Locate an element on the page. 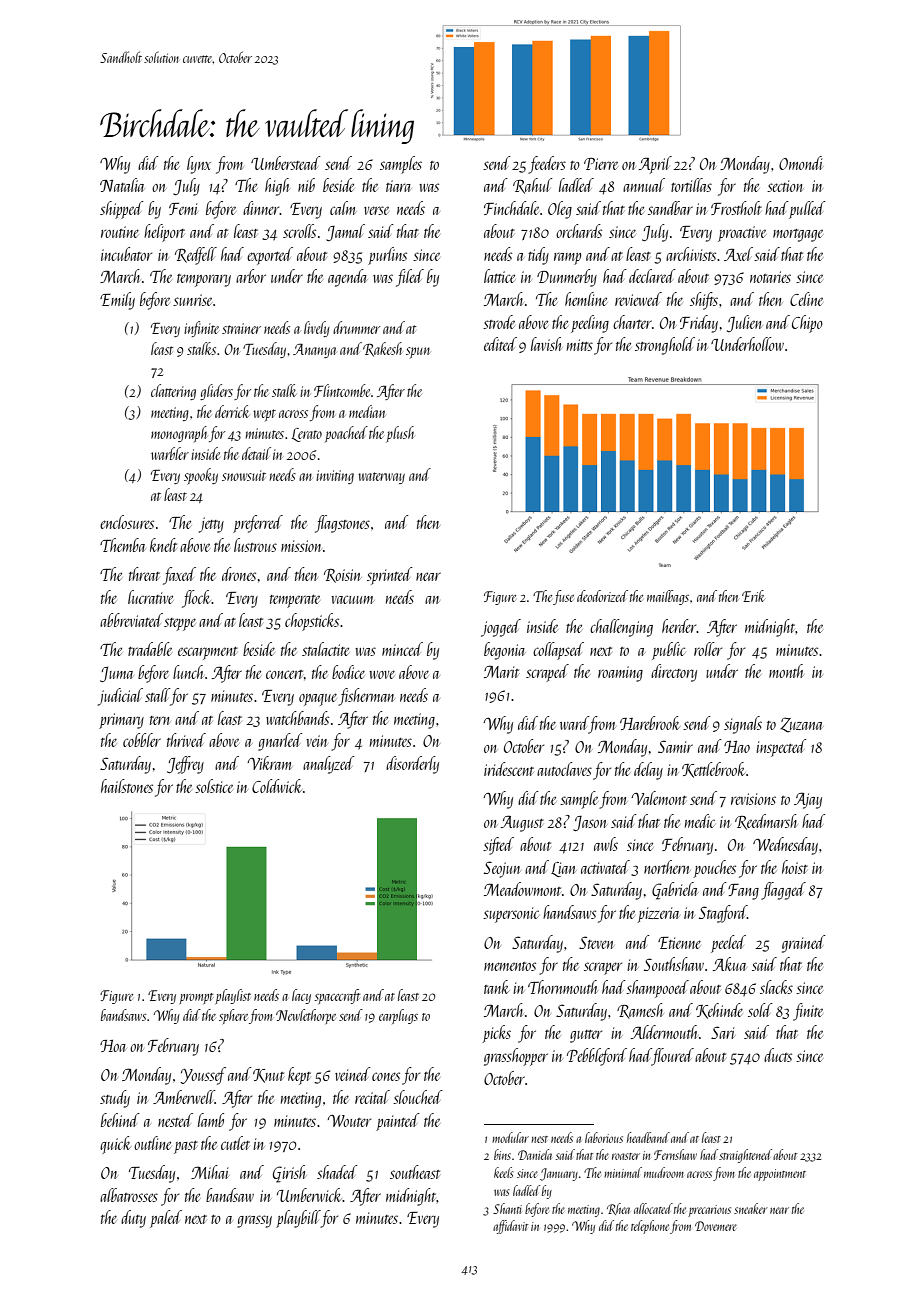 This image has height=1314, width=924. cones is located at coordinates (386, 1076).
